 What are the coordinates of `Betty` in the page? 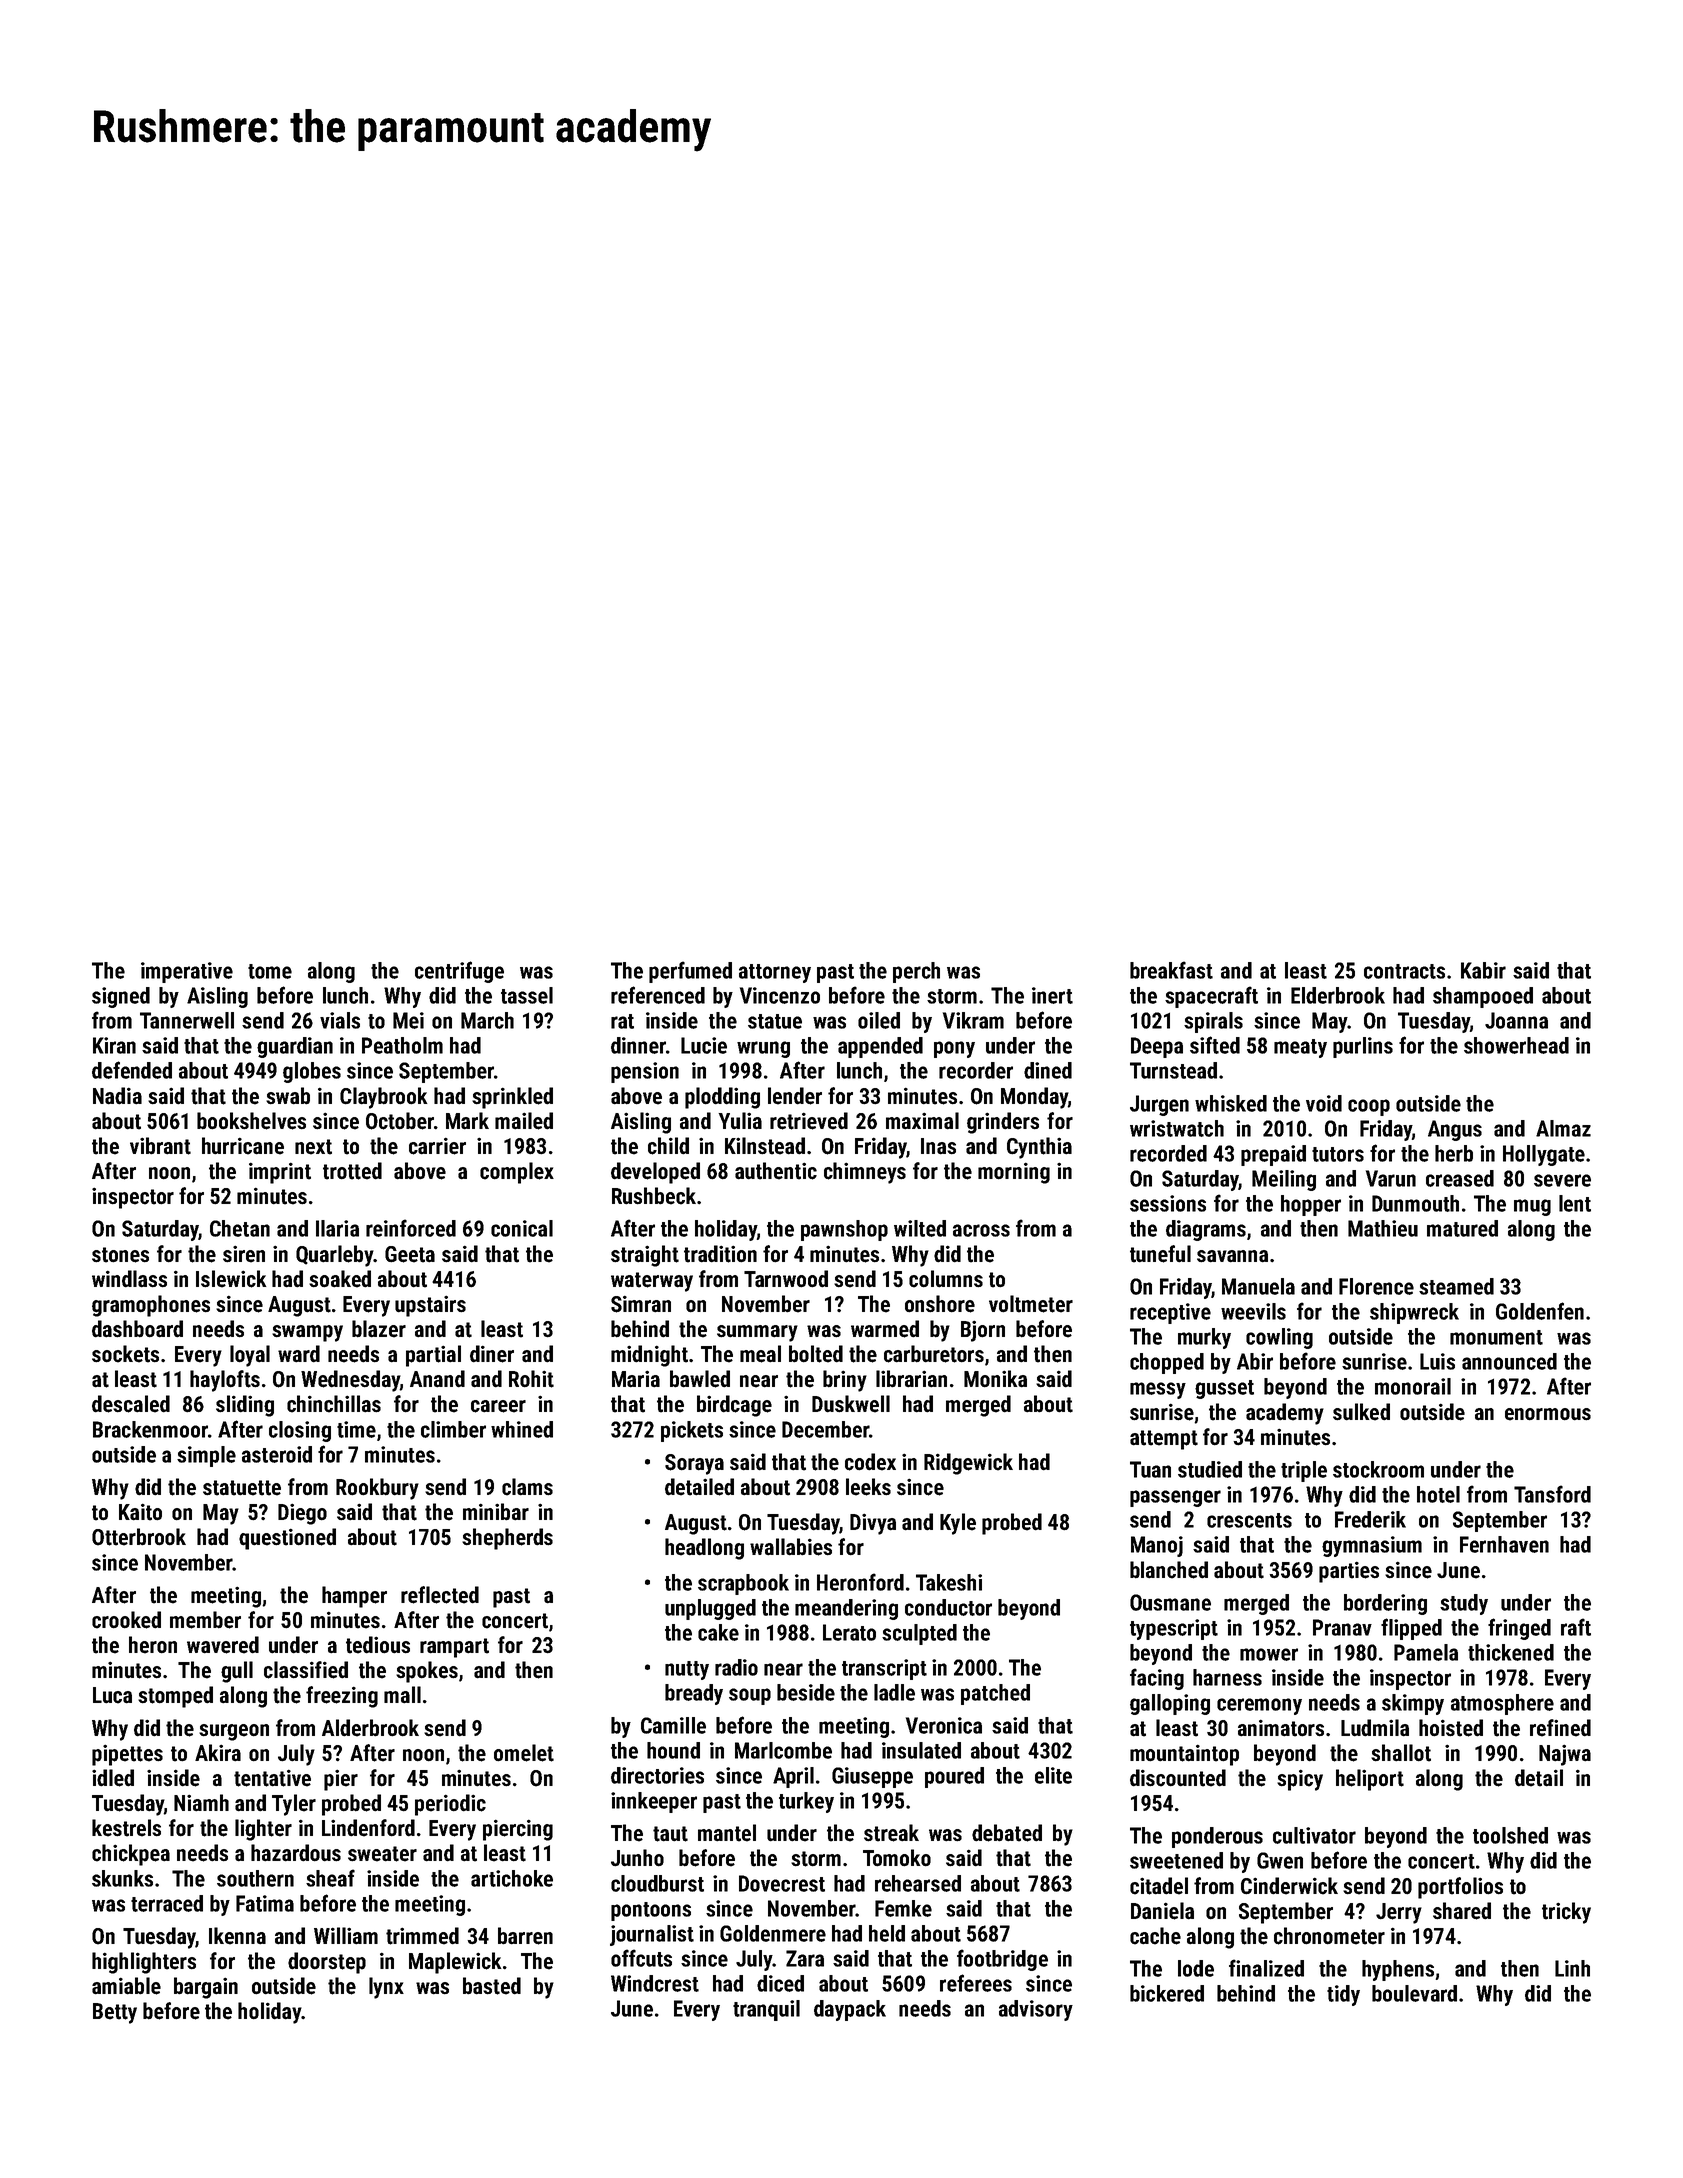 It's located at (115, 2013).
